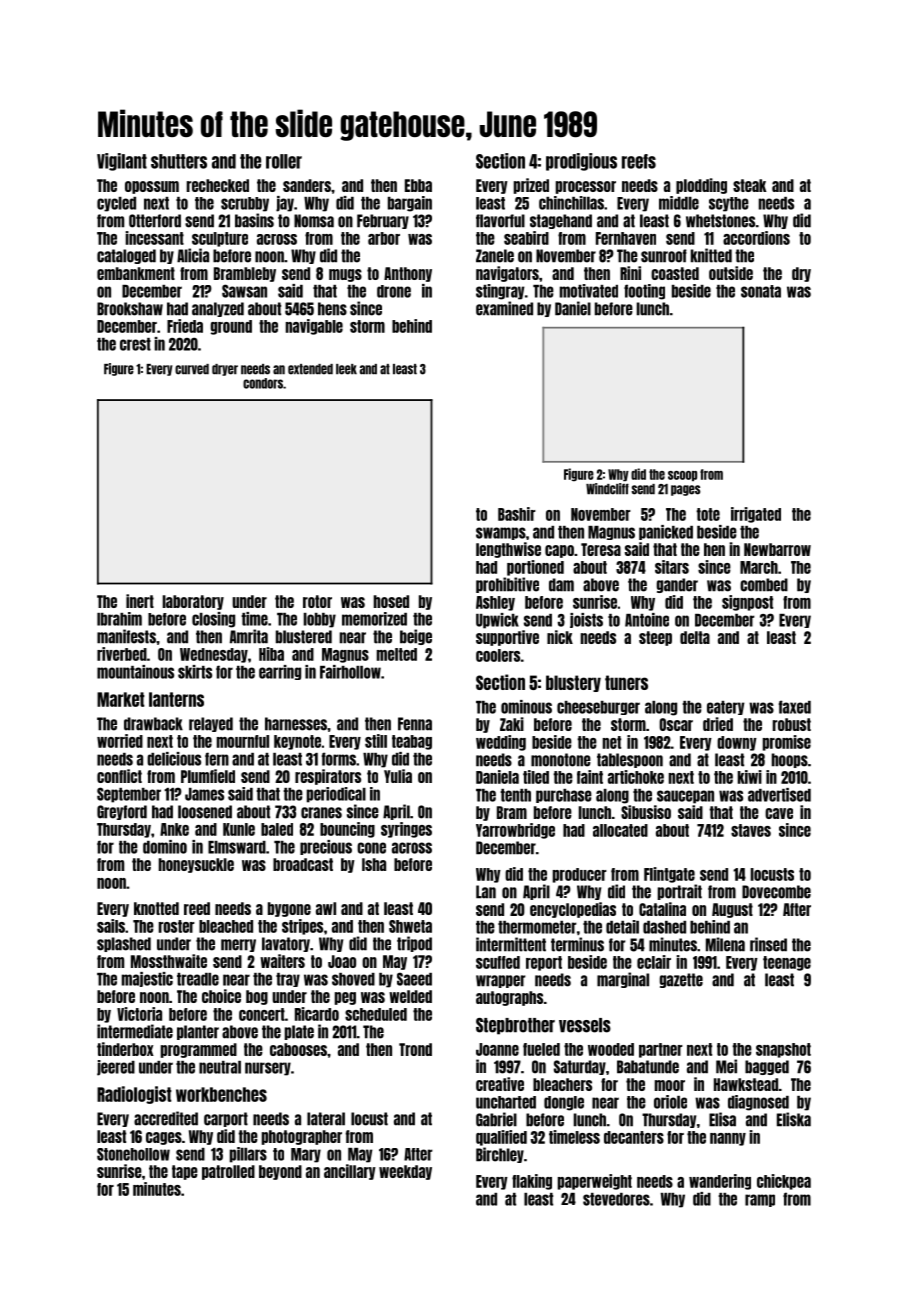 The height and width of the screenshot is (1316, 908). Describe the element at coordinates (154, 238) in the screenshot. I see `incessant` at that location.
